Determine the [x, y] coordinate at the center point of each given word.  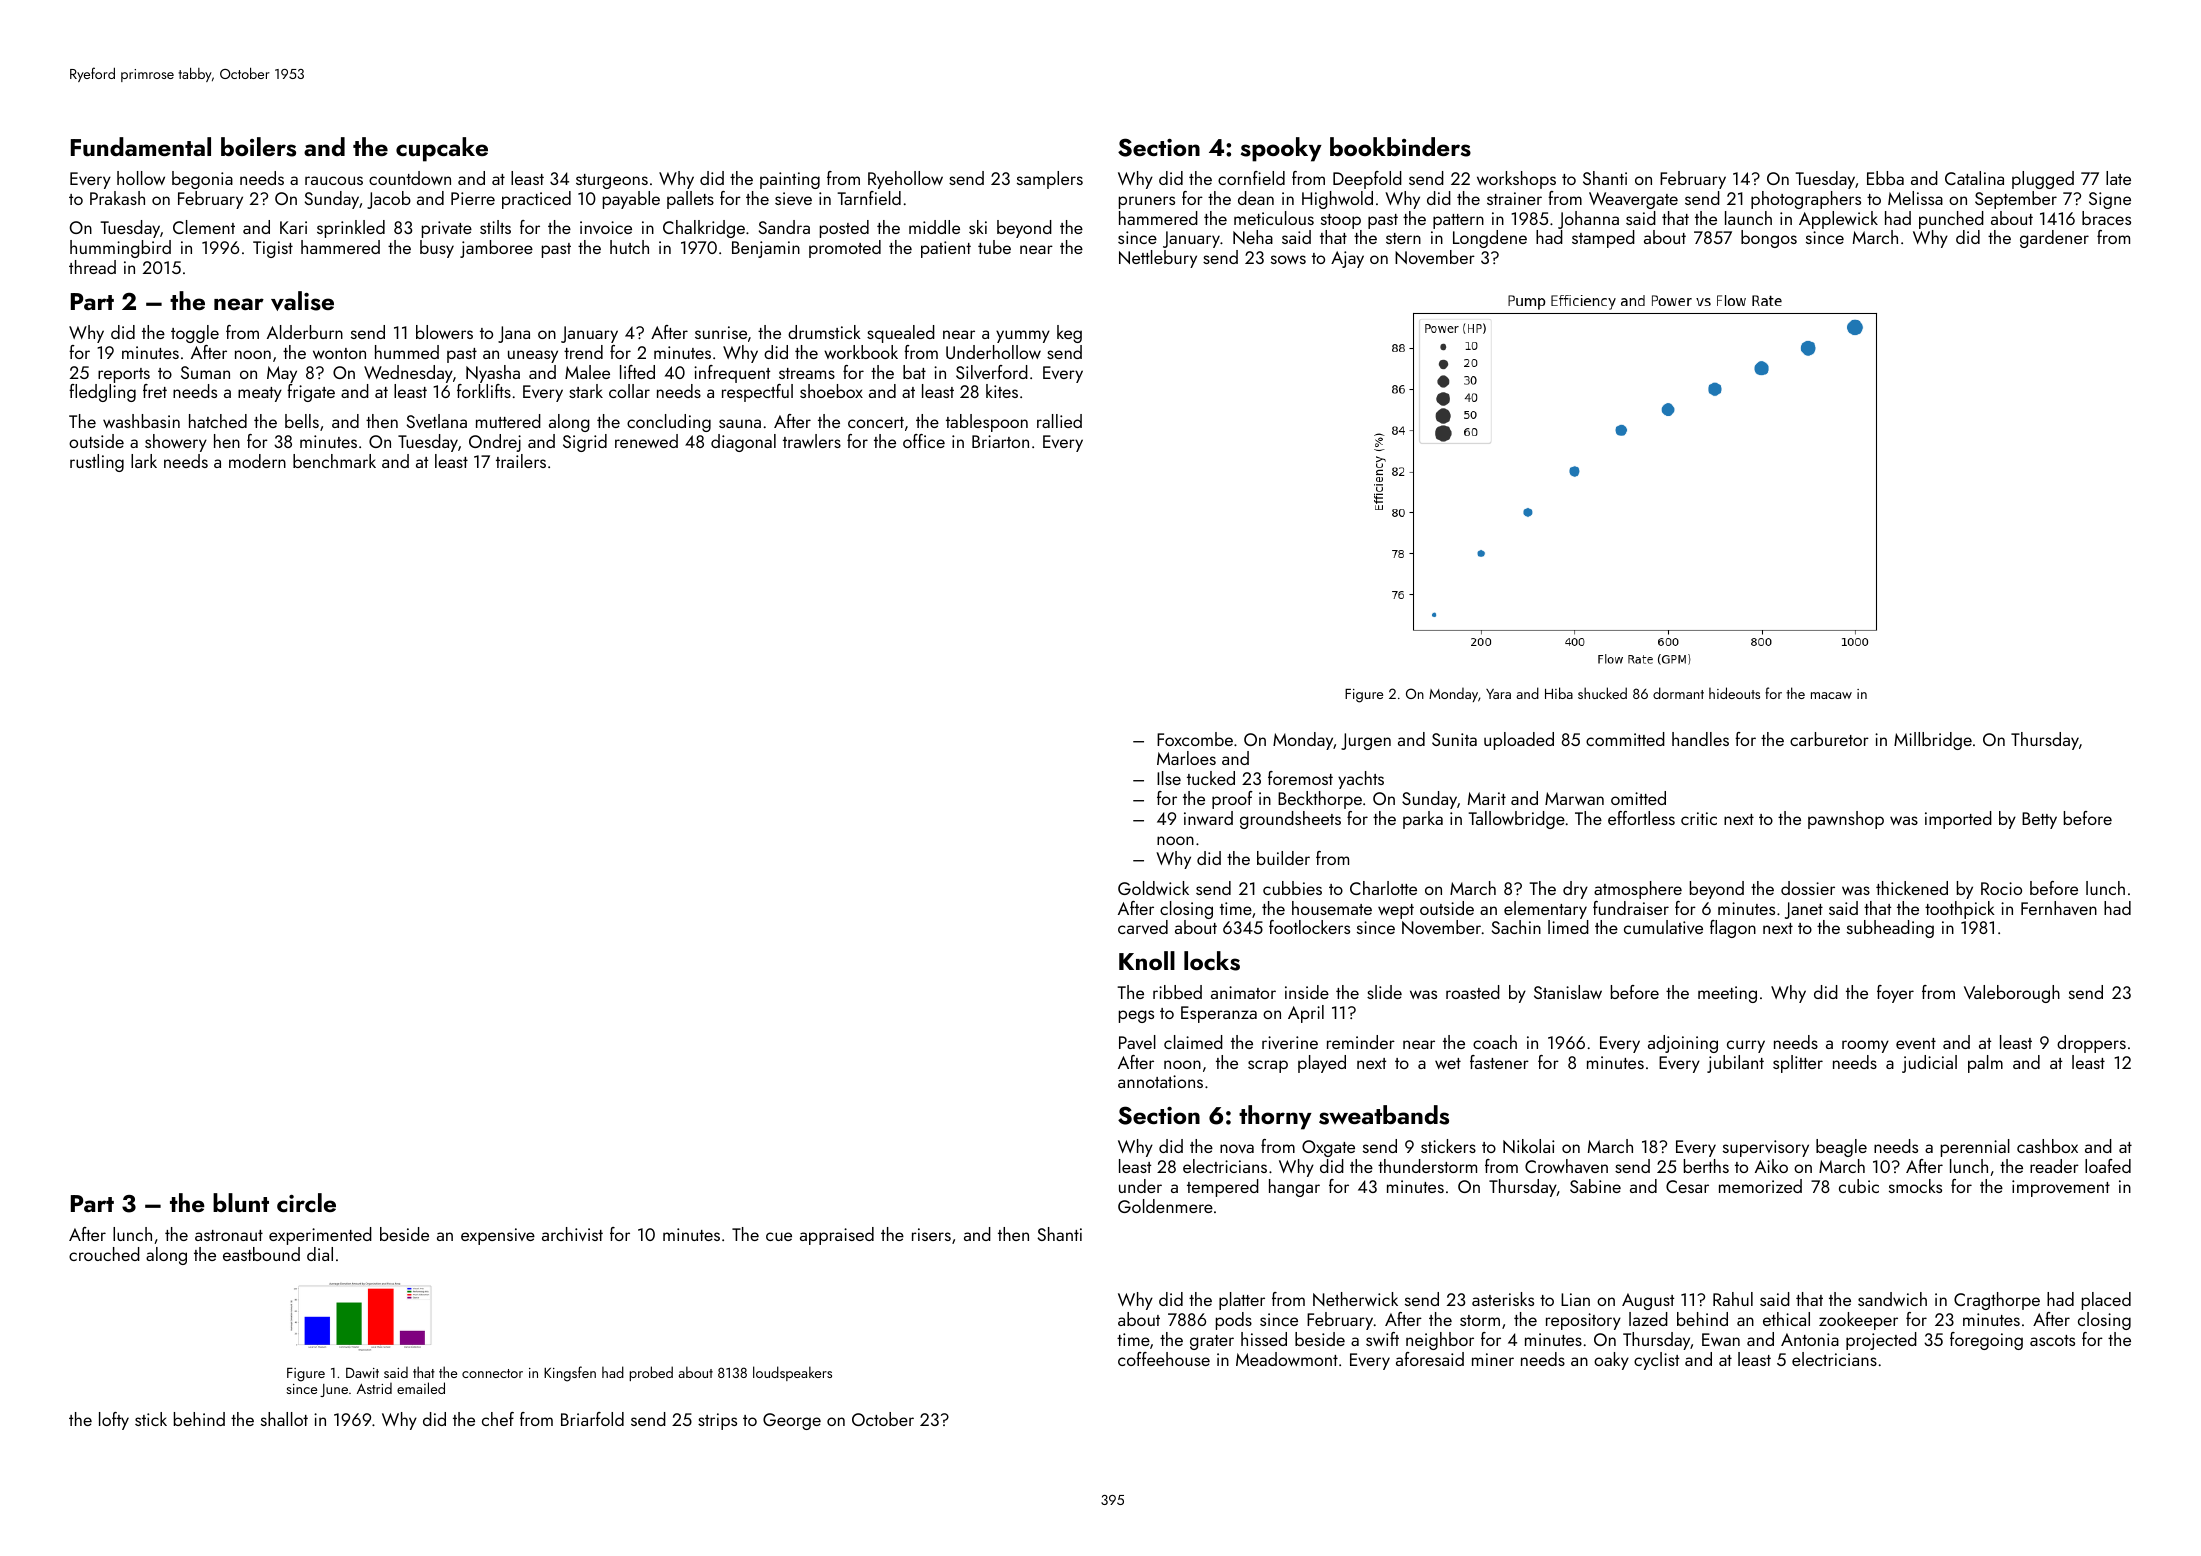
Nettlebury [1158, 259]
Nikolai [1528, 1146]
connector [492, 1373]
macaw [1831, 695]
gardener [2054, 239]
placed [2106, 1301]
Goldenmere [1165, 1206]
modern [257, 461]
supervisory [1766, 1148]
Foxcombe [1195, 739]
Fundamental [141, 147]
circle [306, 1202]
